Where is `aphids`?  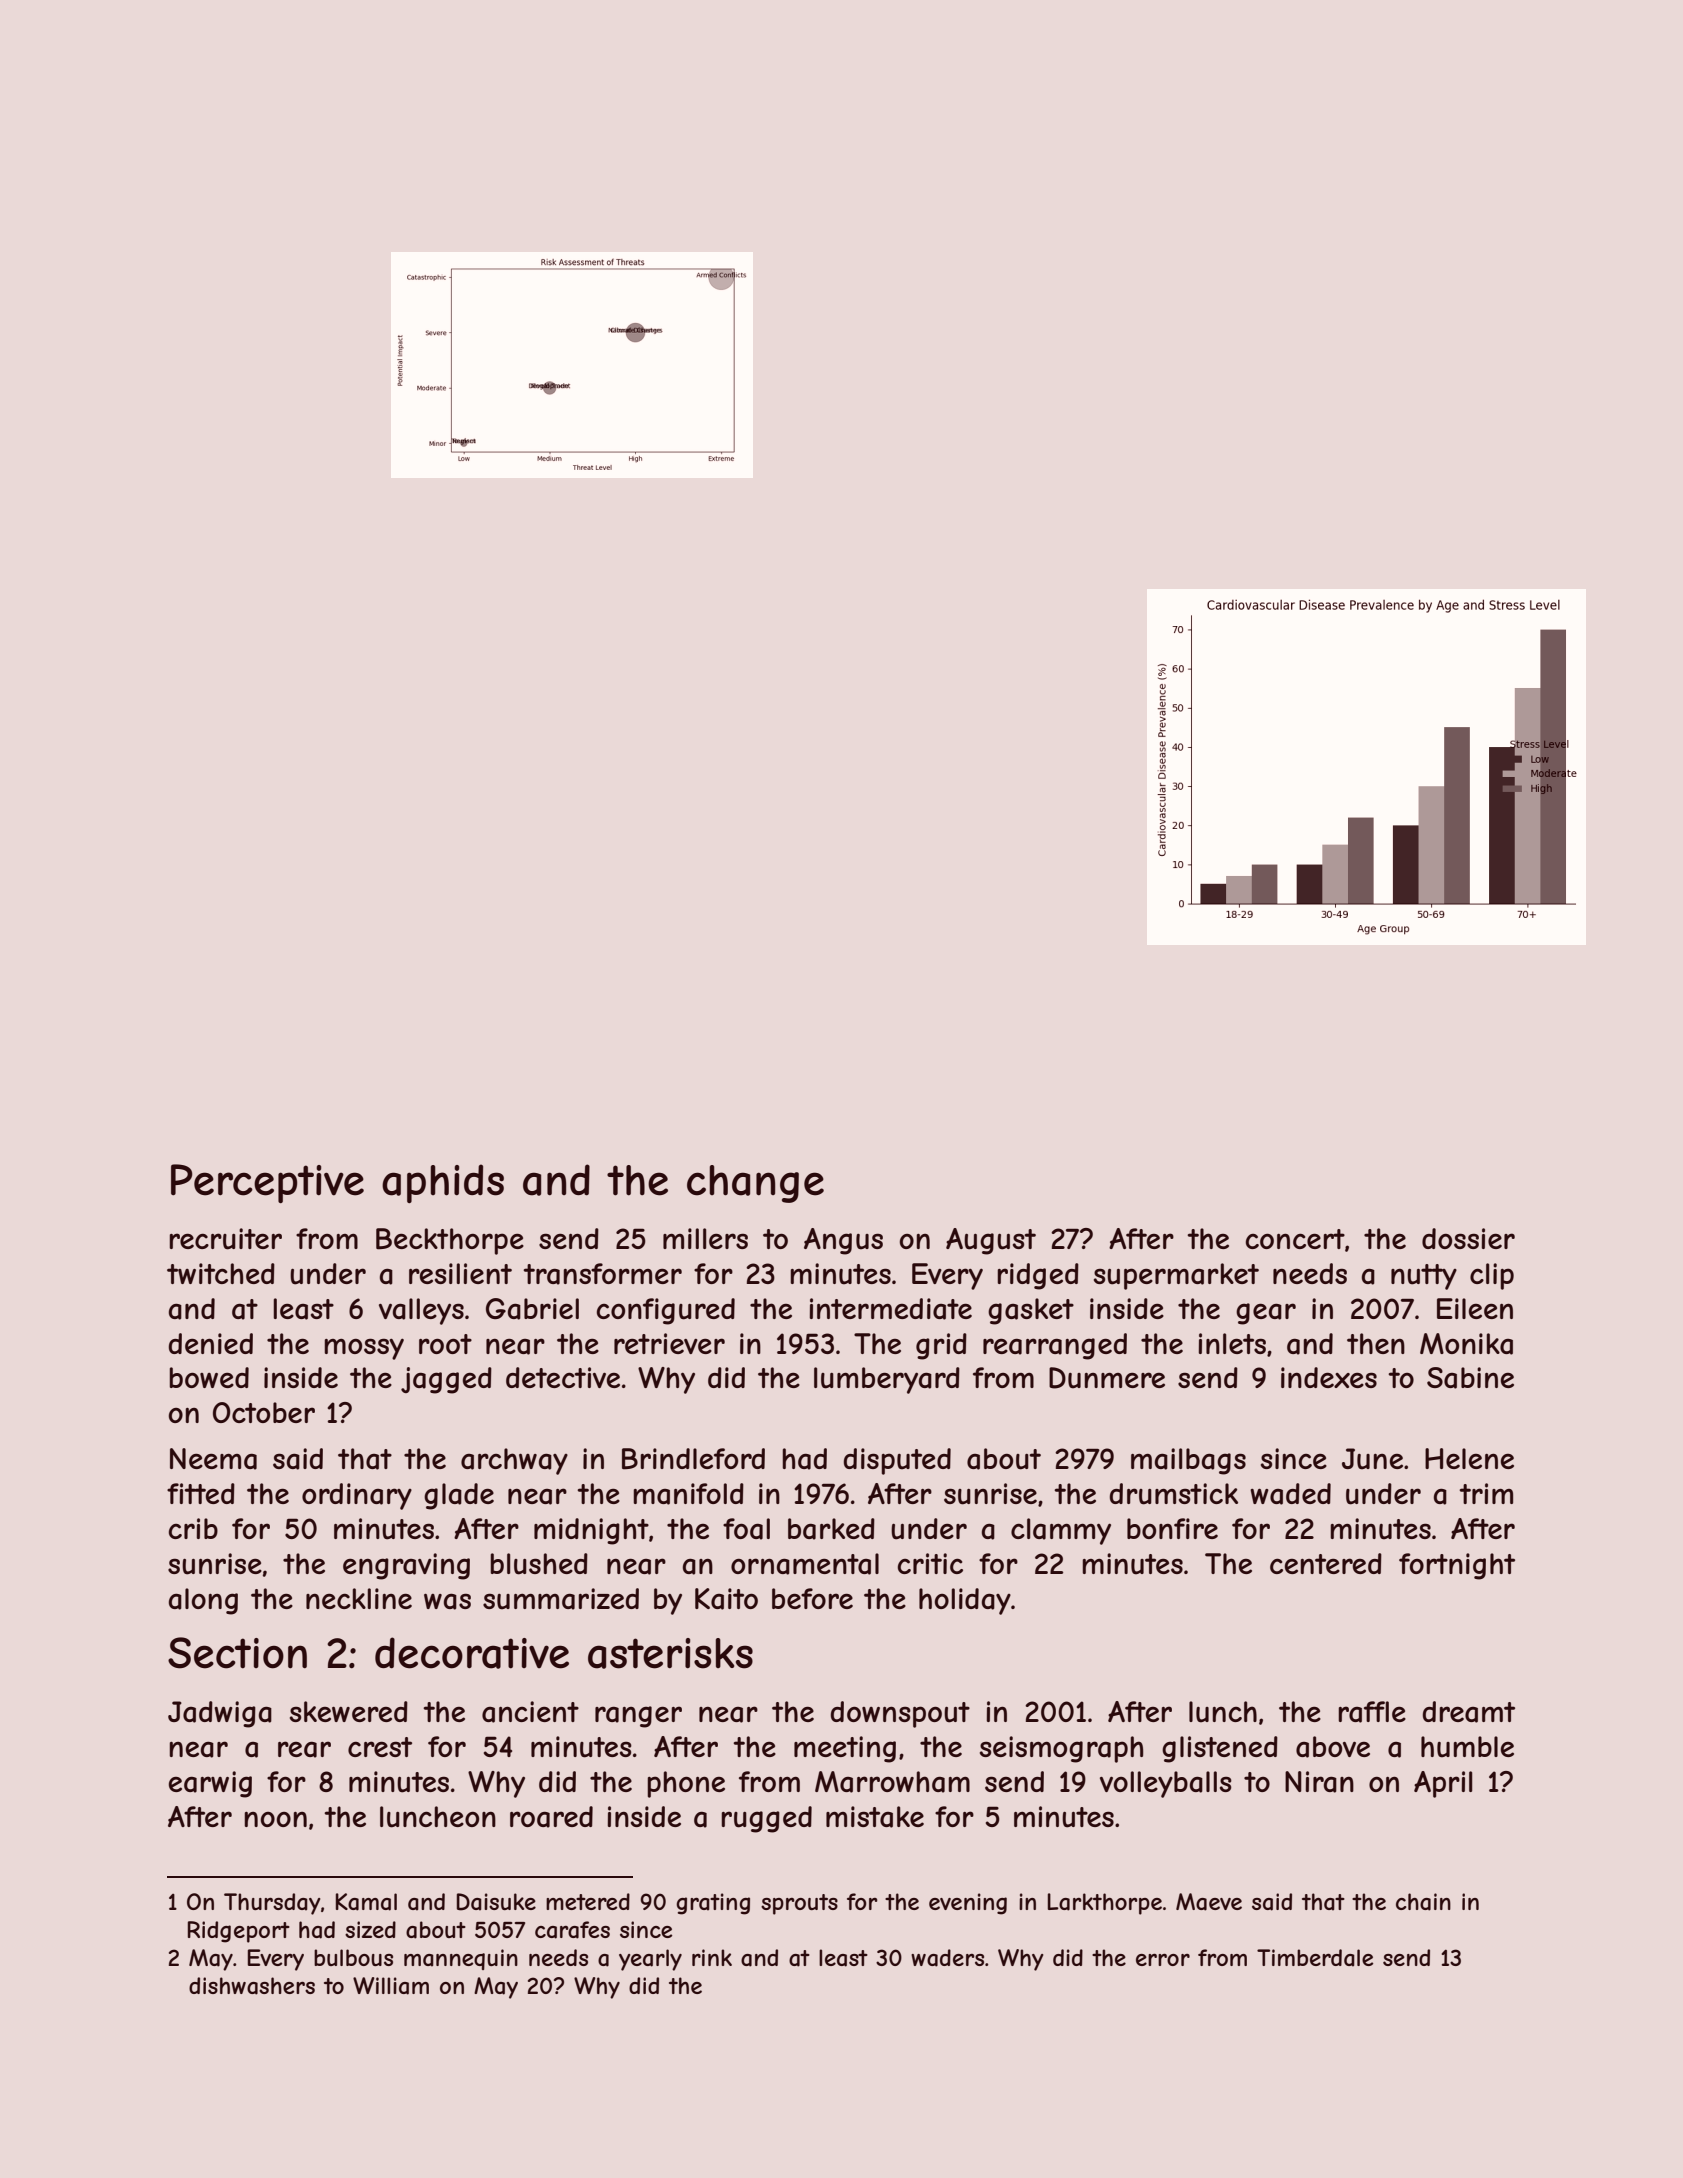
aphids is located at coordinates (443, 1183).
